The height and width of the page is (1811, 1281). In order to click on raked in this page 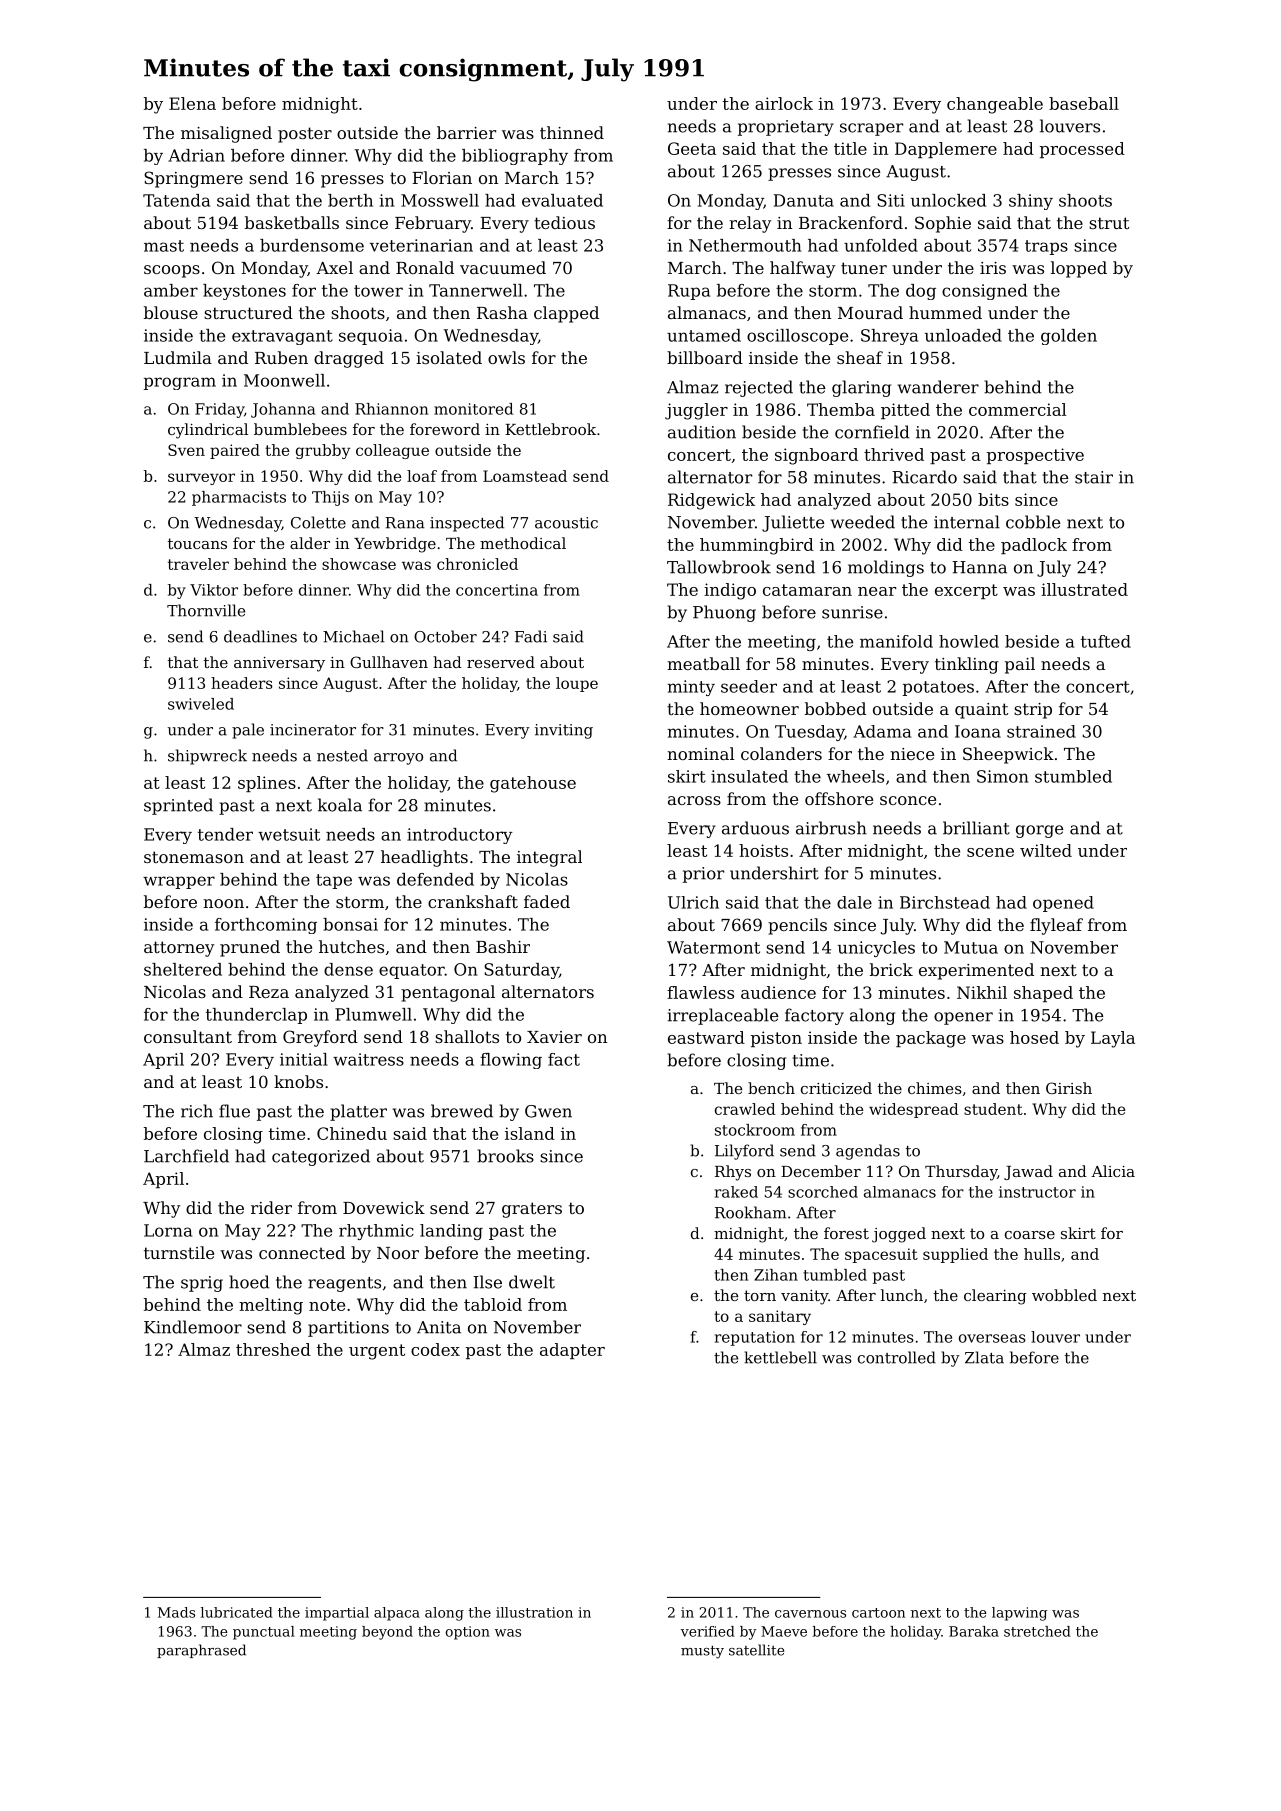, I will do `click(736, 1192)`.
